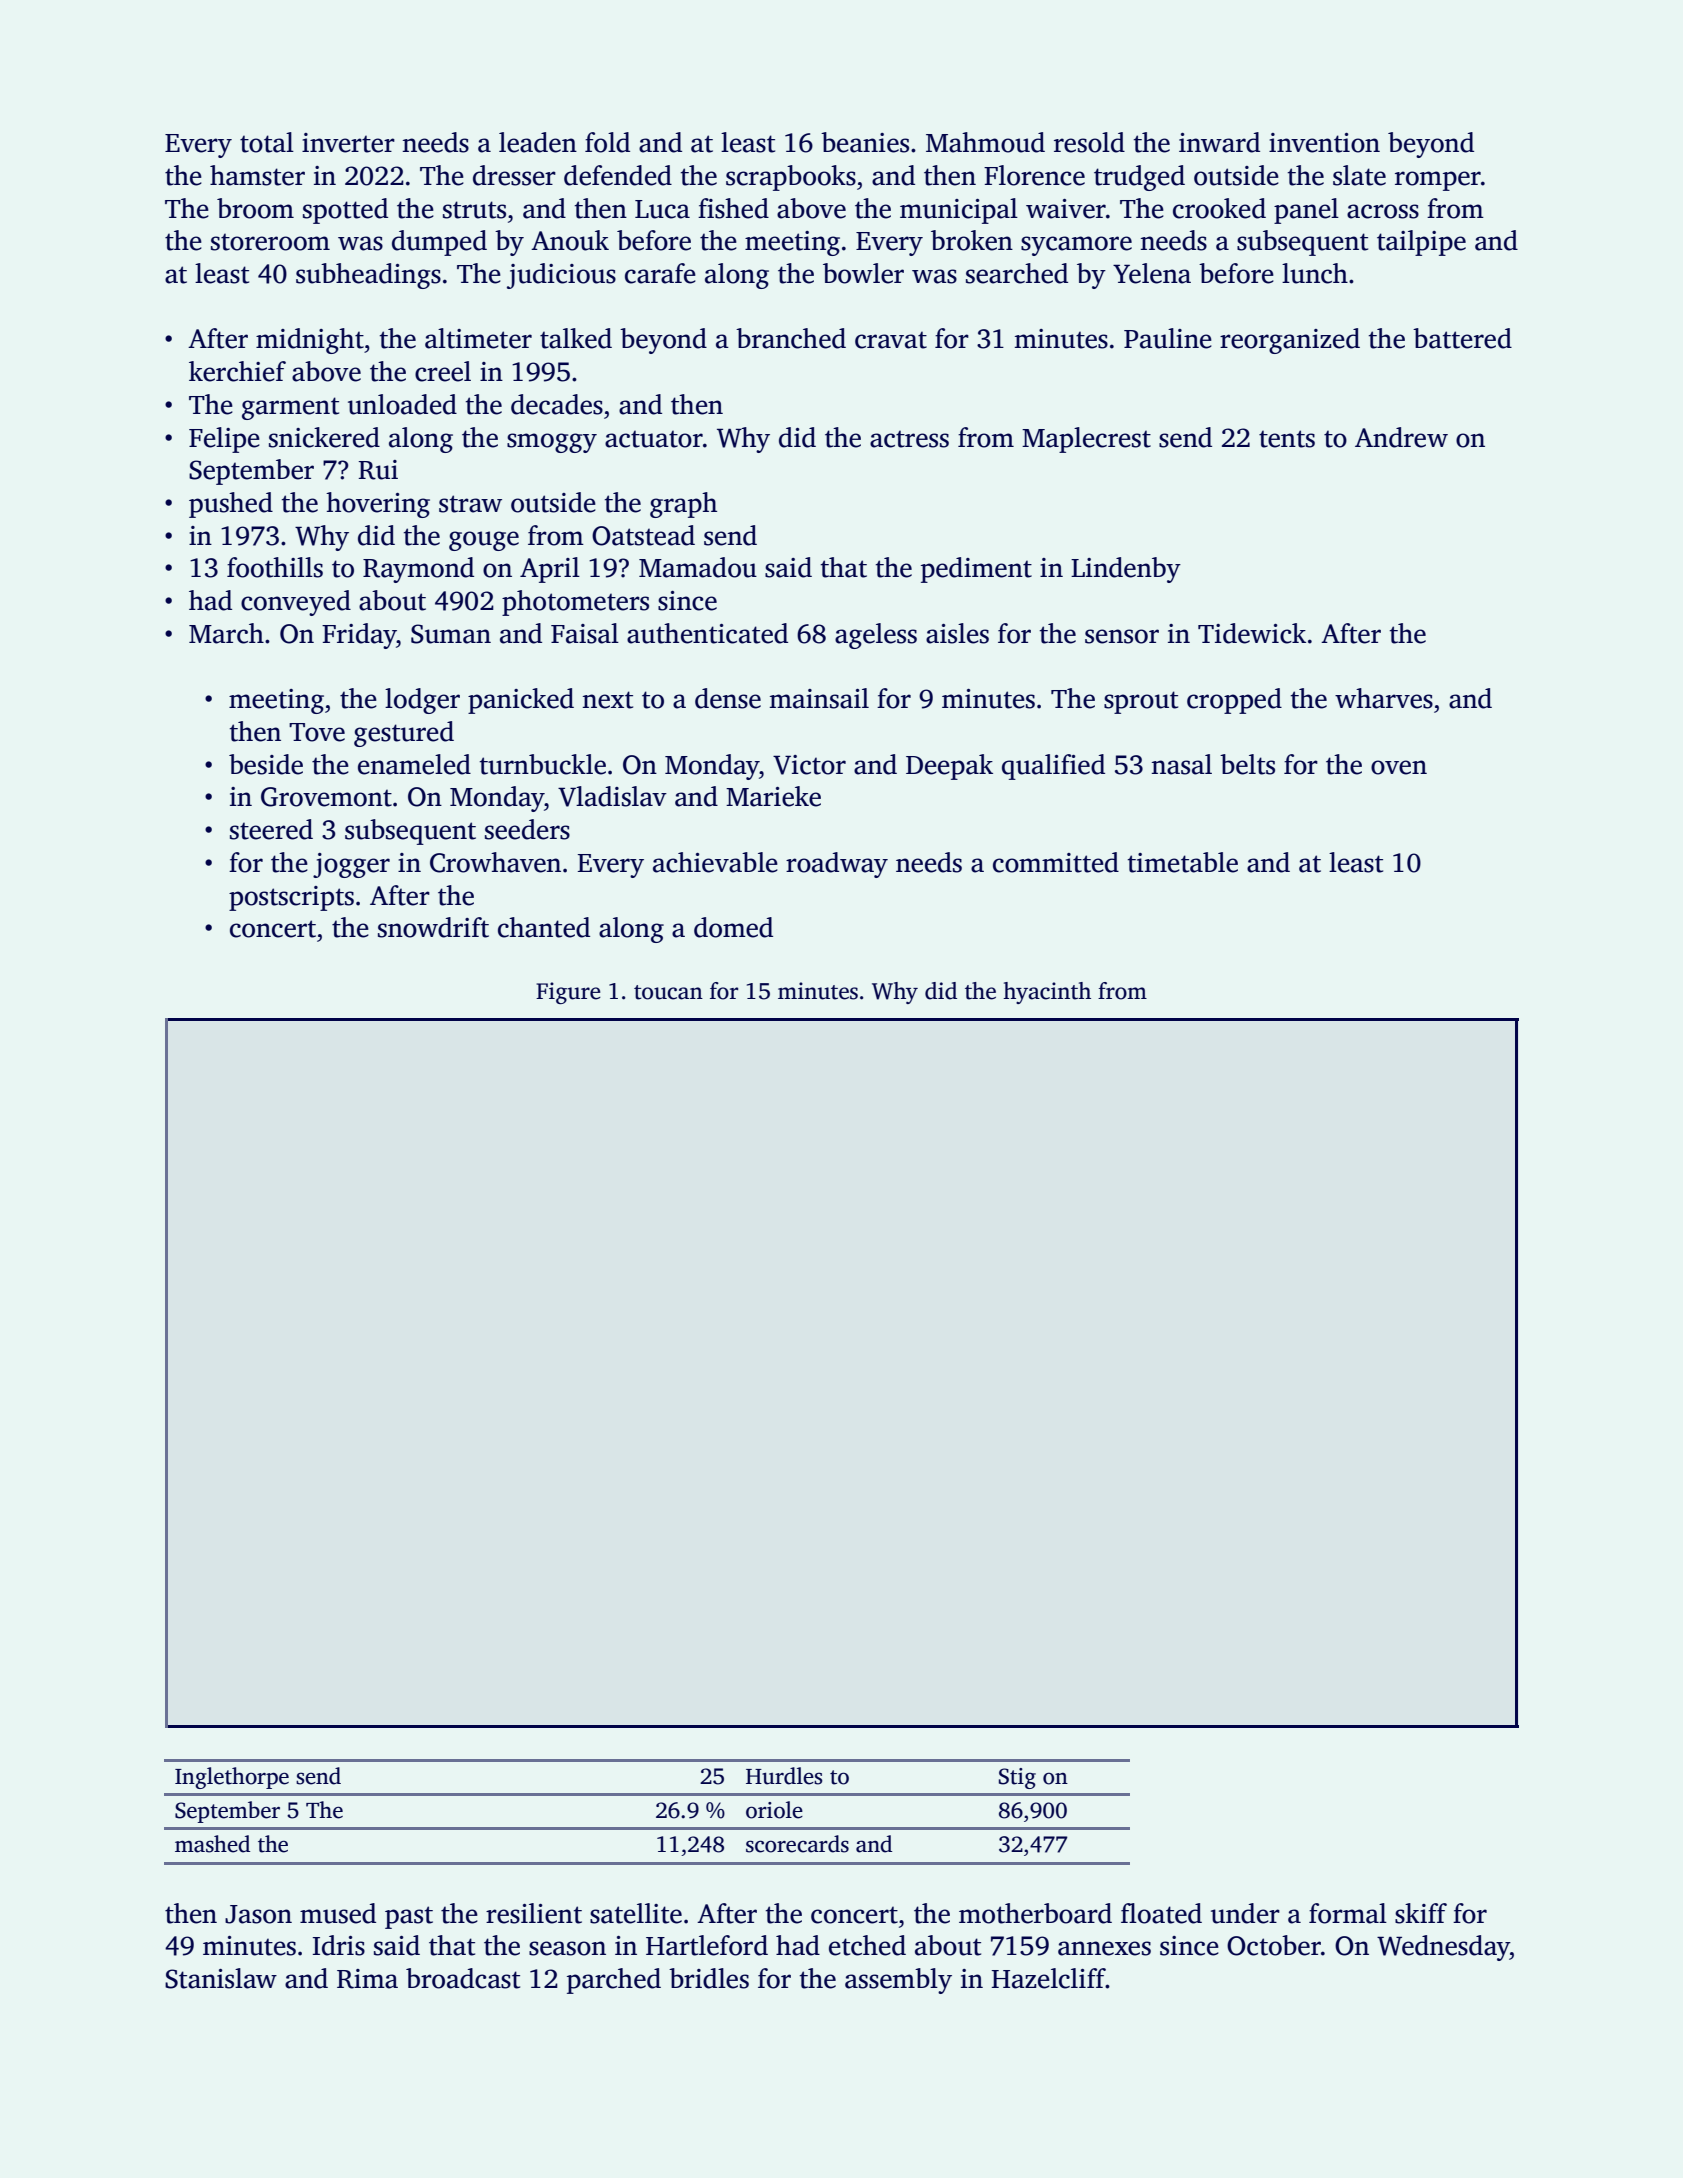  What do you see at coordinates (232, 1778) in the screenshot?
I see `Inglethorpe` at bounding box center [232, 1778].
